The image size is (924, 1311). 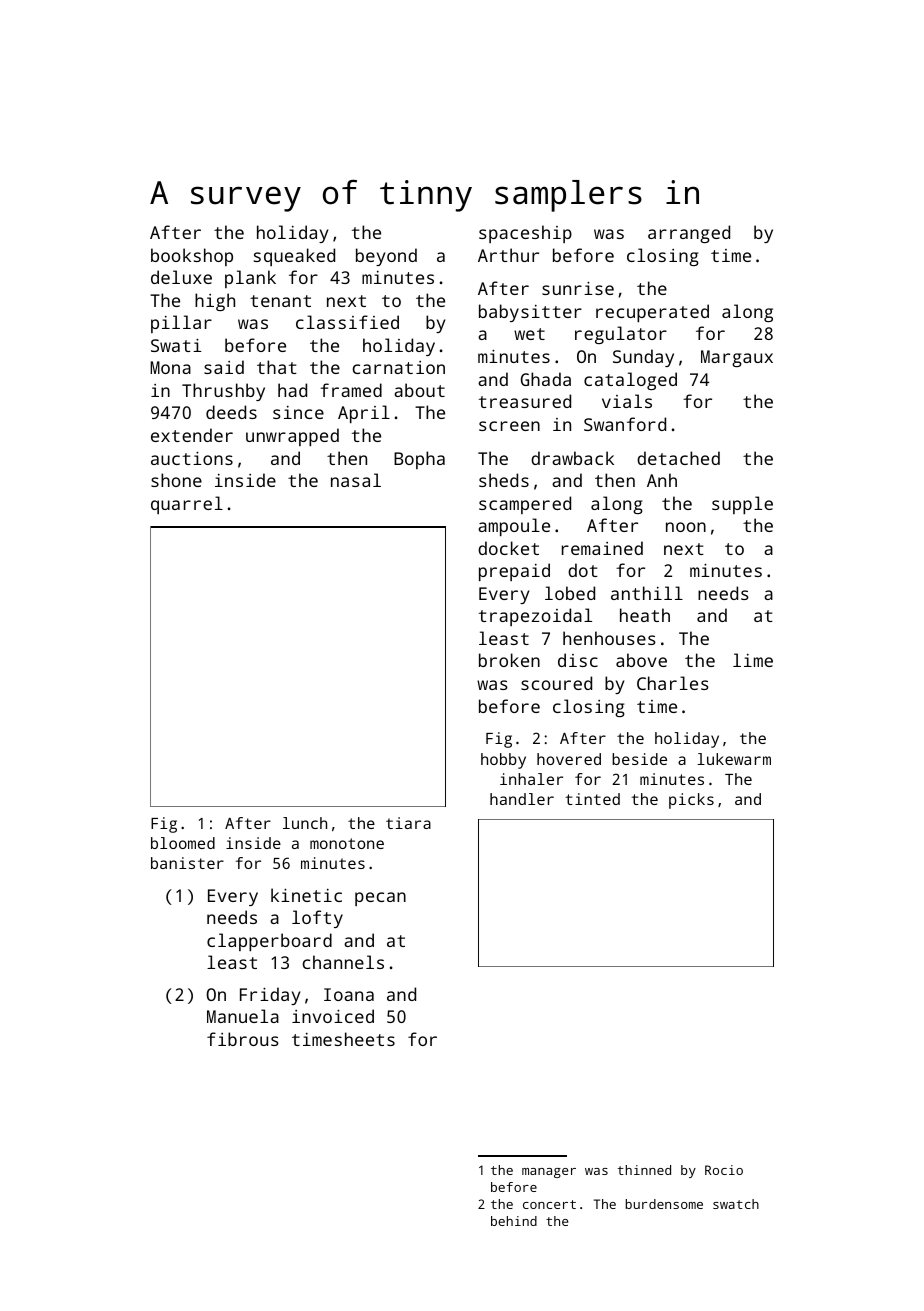 I want to click on bookshop, so click(x=192, y=257).
